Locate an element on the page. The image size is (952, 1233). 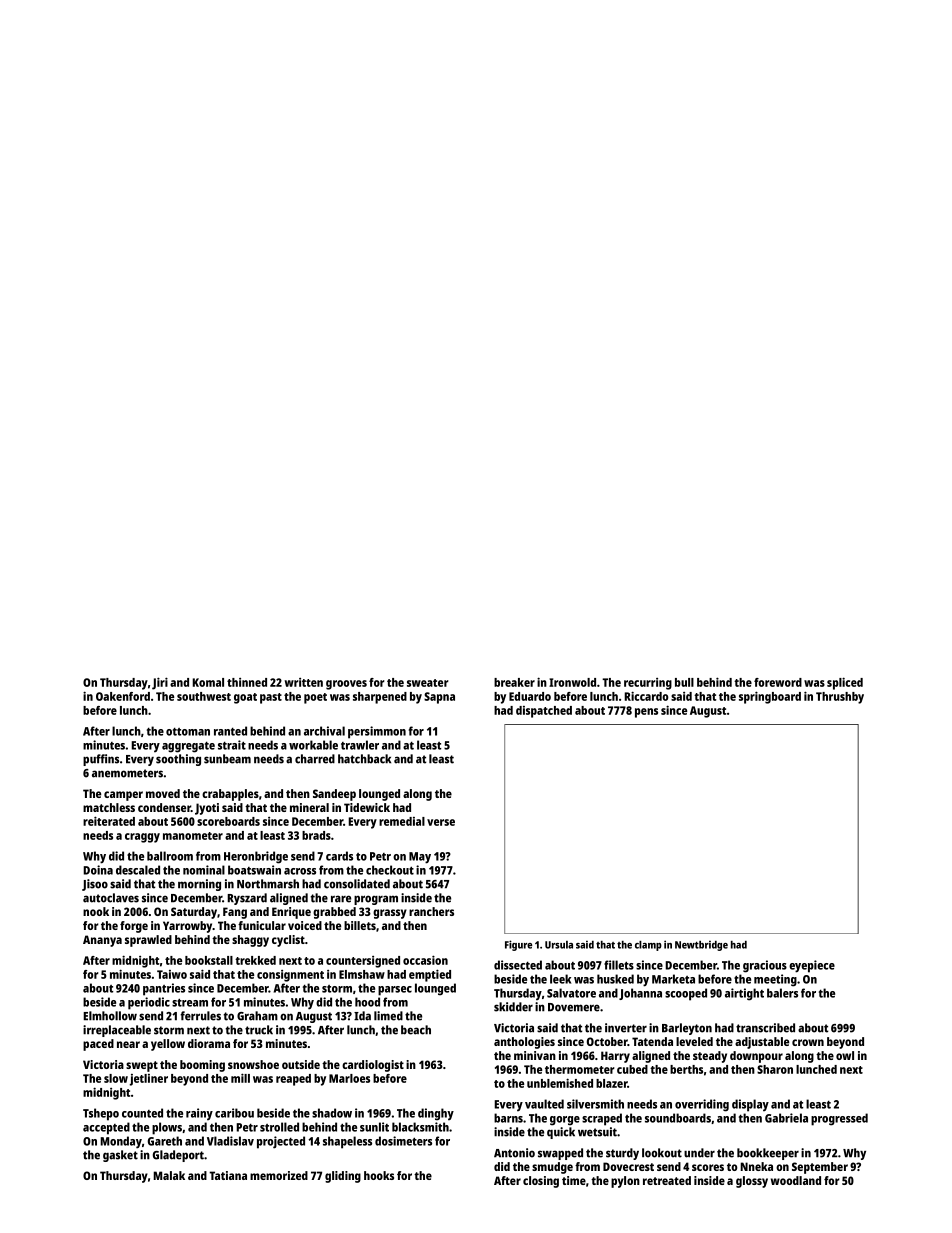
verse is located at coordinates (441, 822).
